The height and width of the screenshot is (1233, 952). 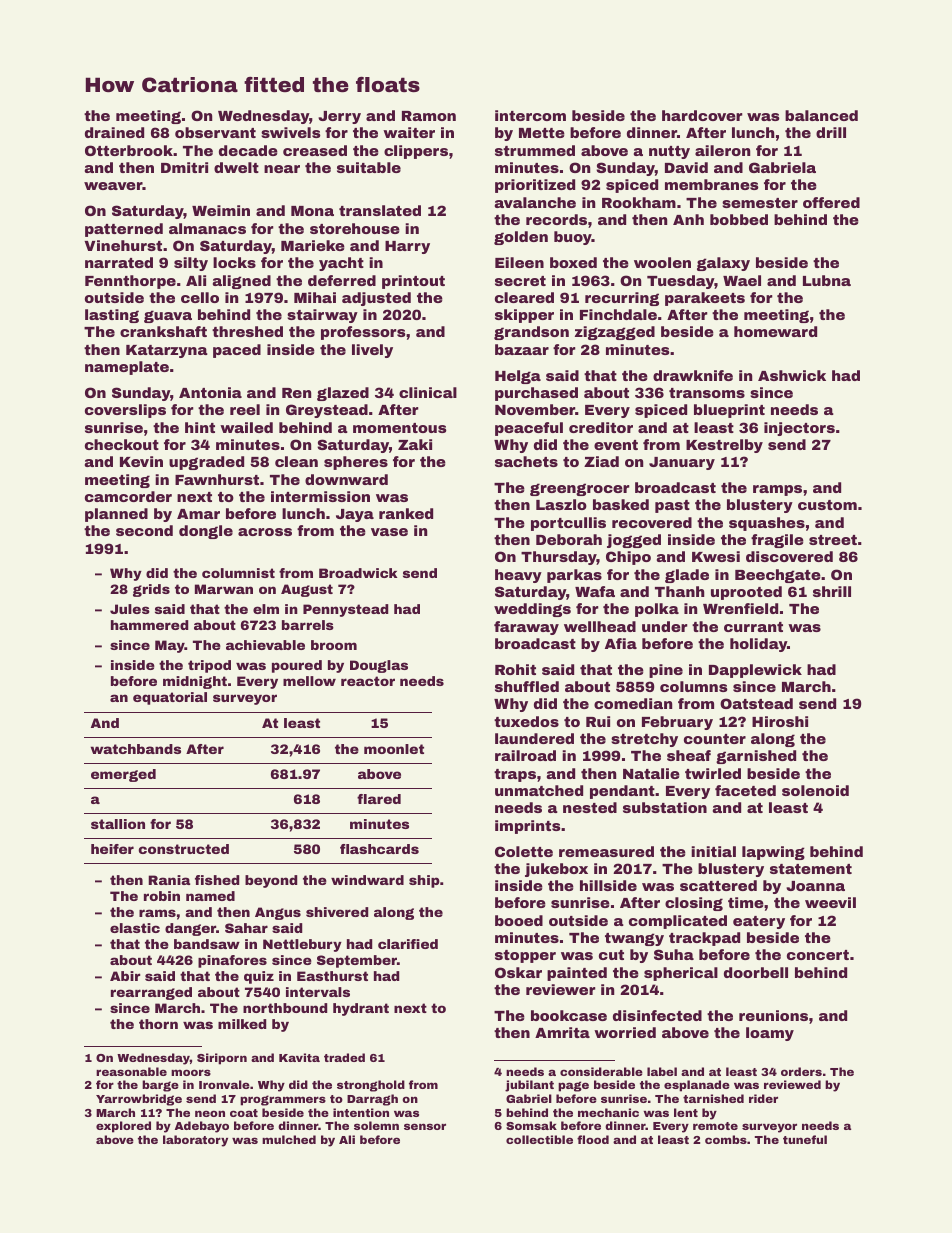 What do you see at coordinates (726, 1139) in the screenshot?
I see `combs` at bounding box center [726, 1139].
